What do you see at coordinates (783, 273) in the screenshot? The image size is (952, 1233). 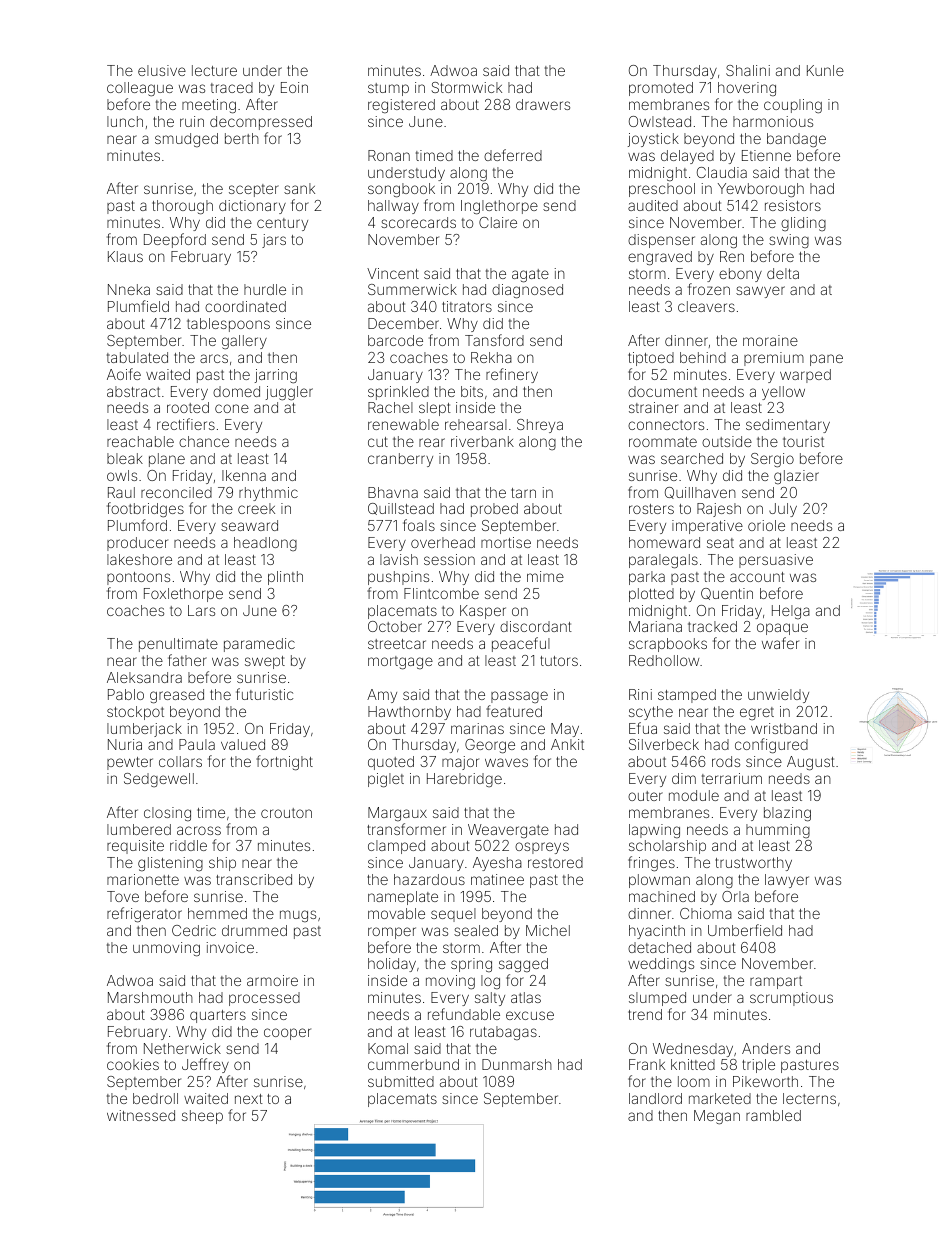 I see `delta` at bounding box center [783, 273].
